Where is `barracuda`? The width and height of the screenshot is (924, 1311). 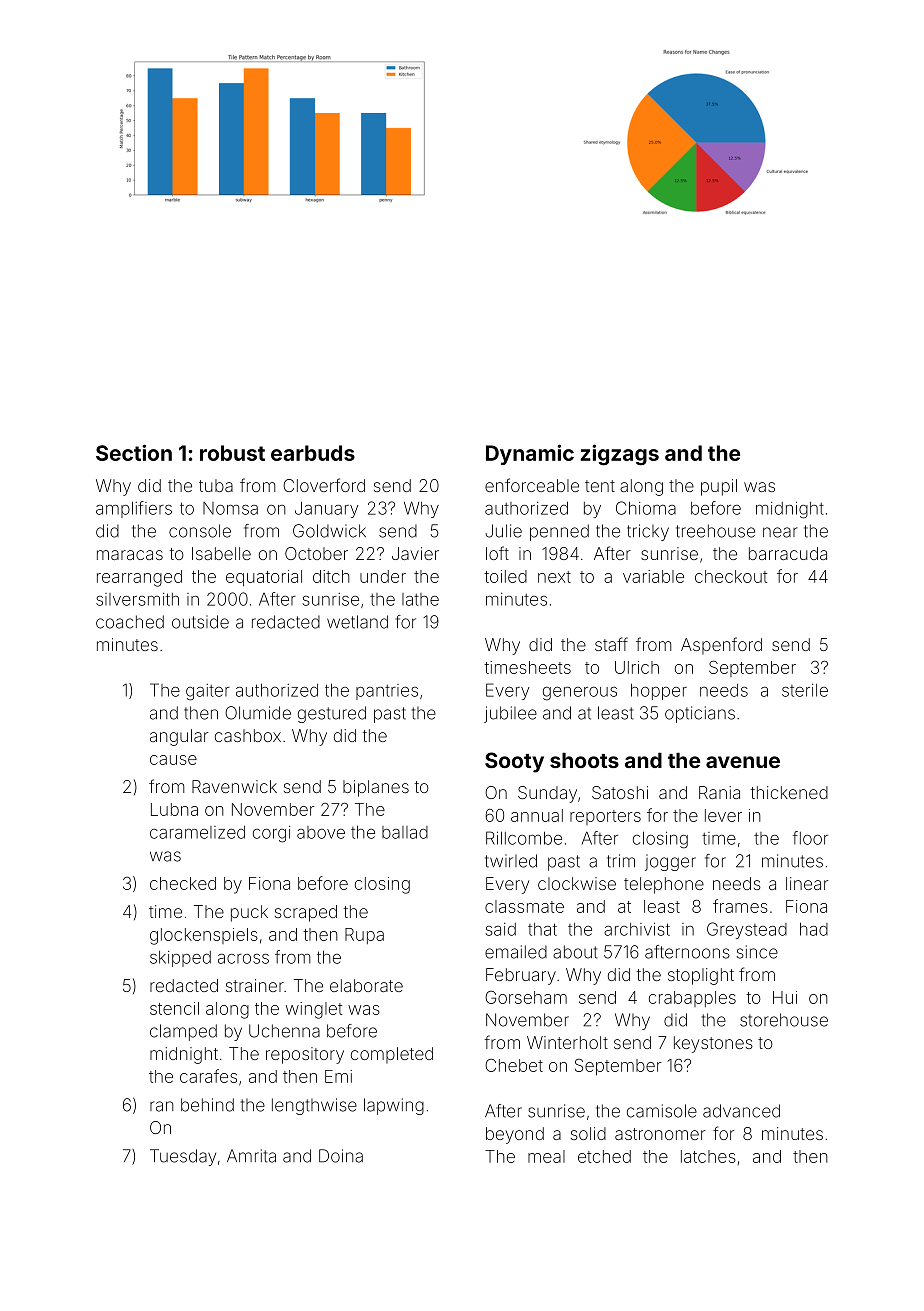 barracuda is located at coordinates (788, 553).
